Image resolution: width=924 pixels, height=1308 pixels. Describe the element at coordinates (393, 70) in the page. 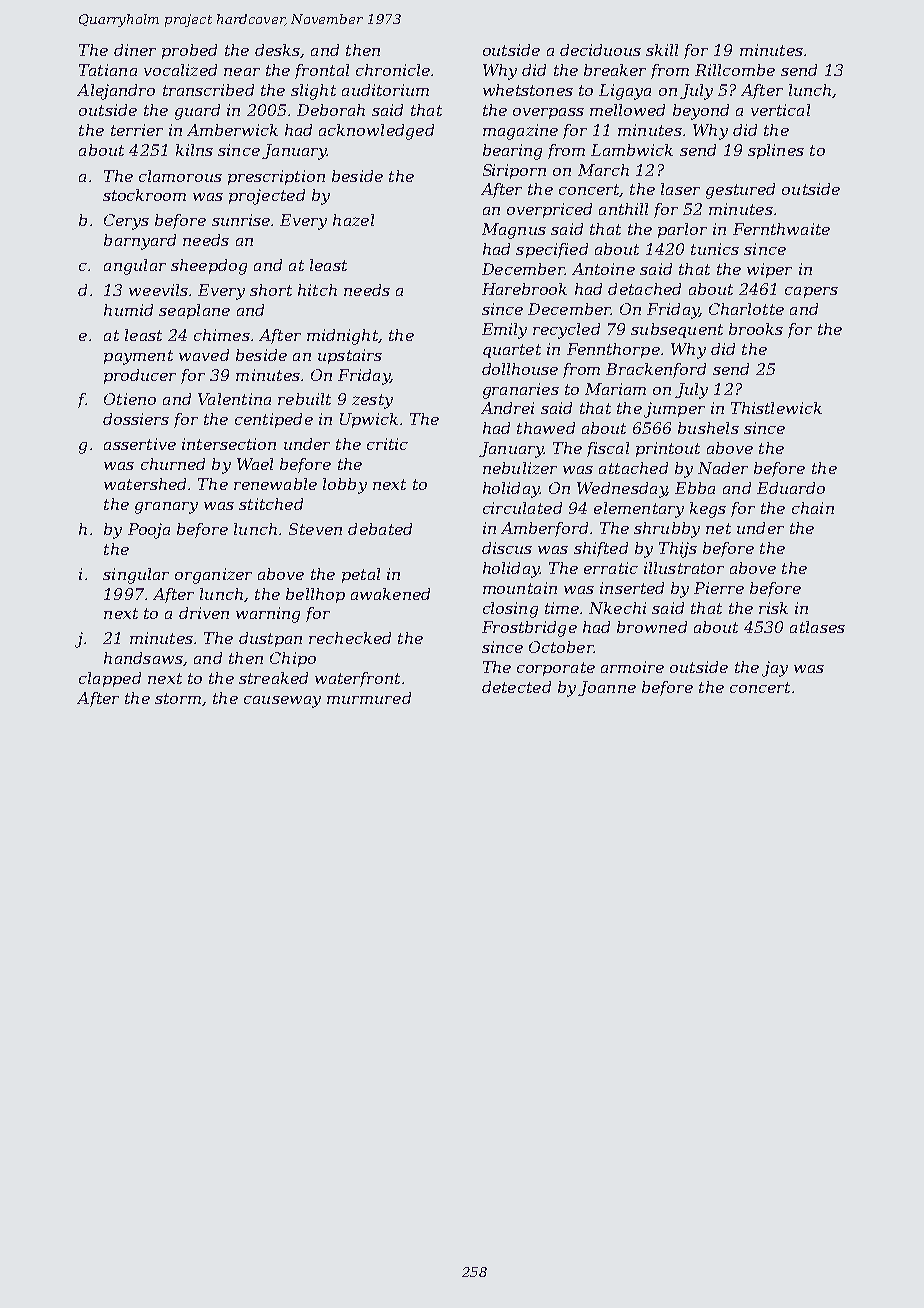

I see `chronicle` at that location.
